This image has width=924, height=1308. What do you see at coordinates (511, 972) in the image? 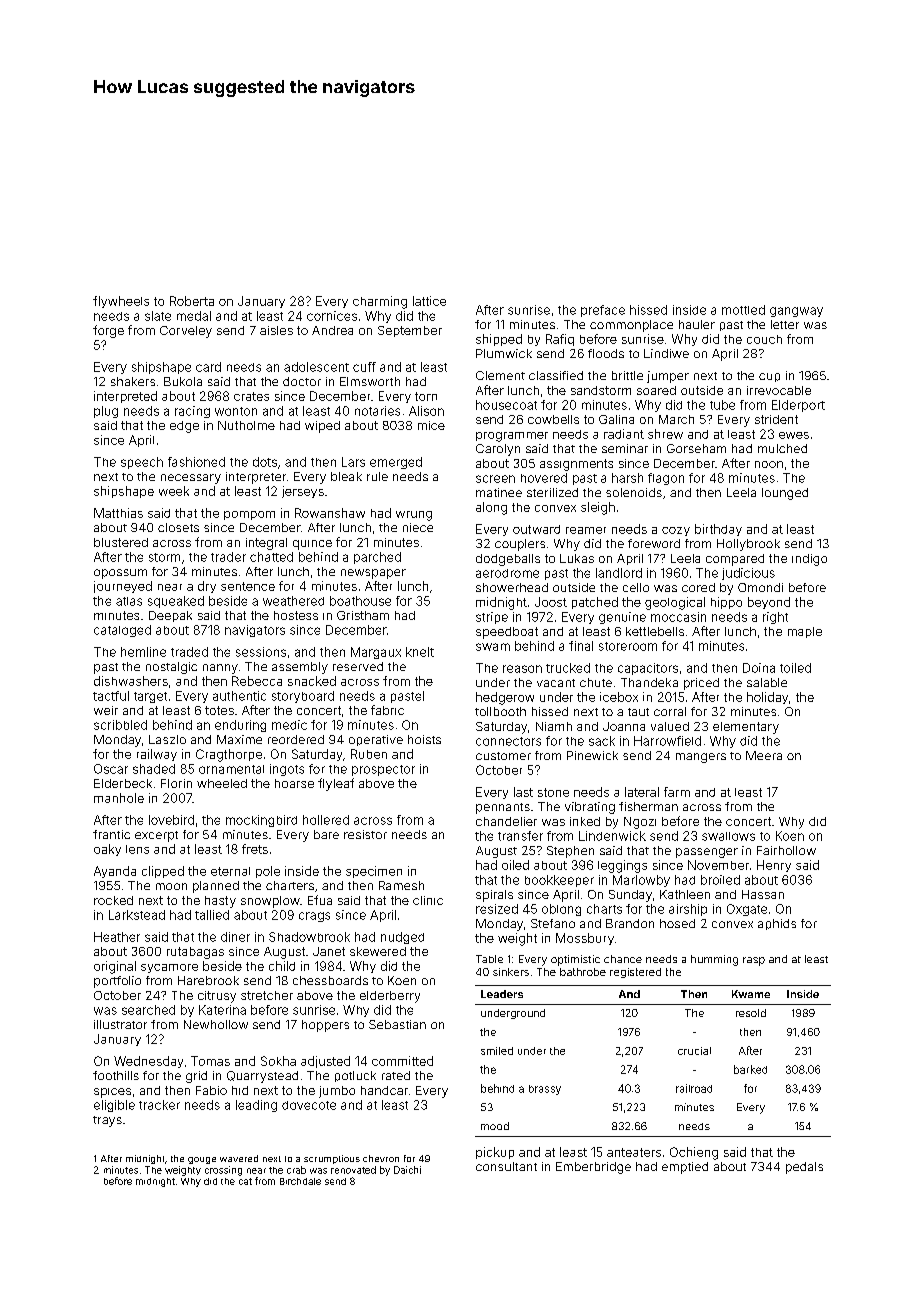
I see `sinkers` at bounding box center [511, 972].
